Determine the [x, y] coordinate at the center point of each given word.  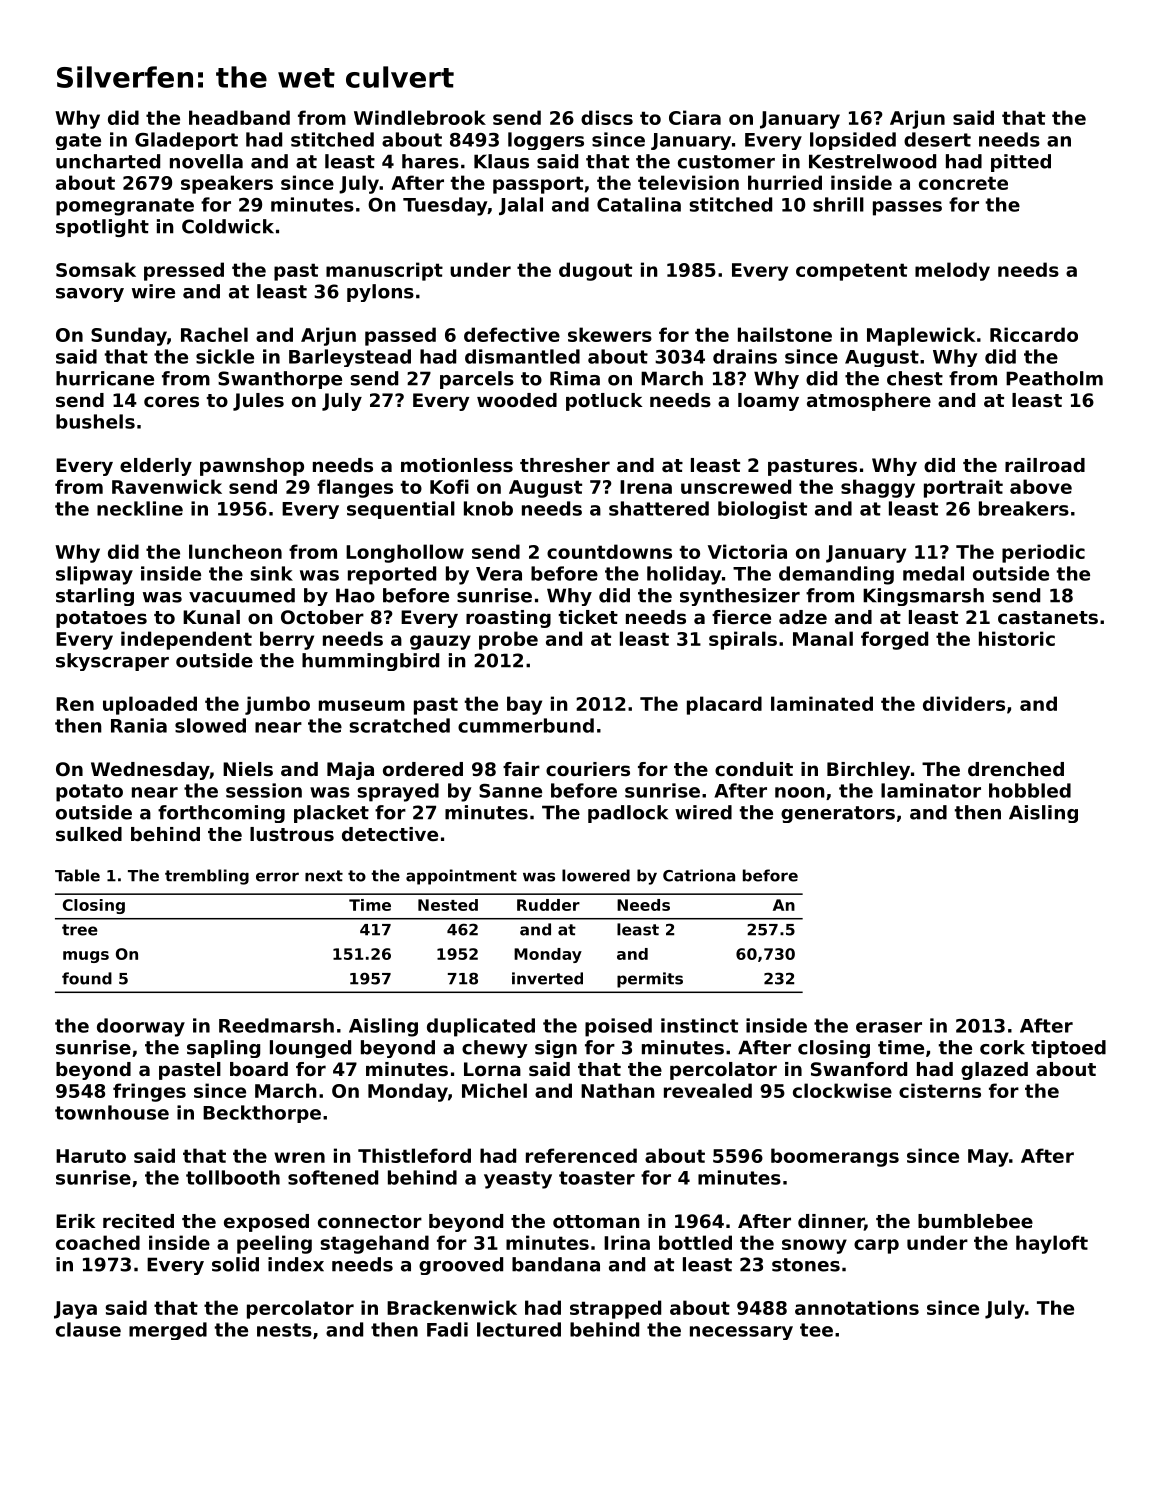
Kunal [211, 617]
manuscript [384, 271]
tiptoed [1068, 1049]
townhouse [112, 1112]
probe [508, 640]
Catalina [639, 204]
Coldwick [228, 226]
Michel [494, 1090]
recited [138, 1221]
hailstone [785, 334]
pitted [1021, 163]
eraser [889, 1027]
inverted [547, 978]
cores [171, 402]
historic [1017, 638]
